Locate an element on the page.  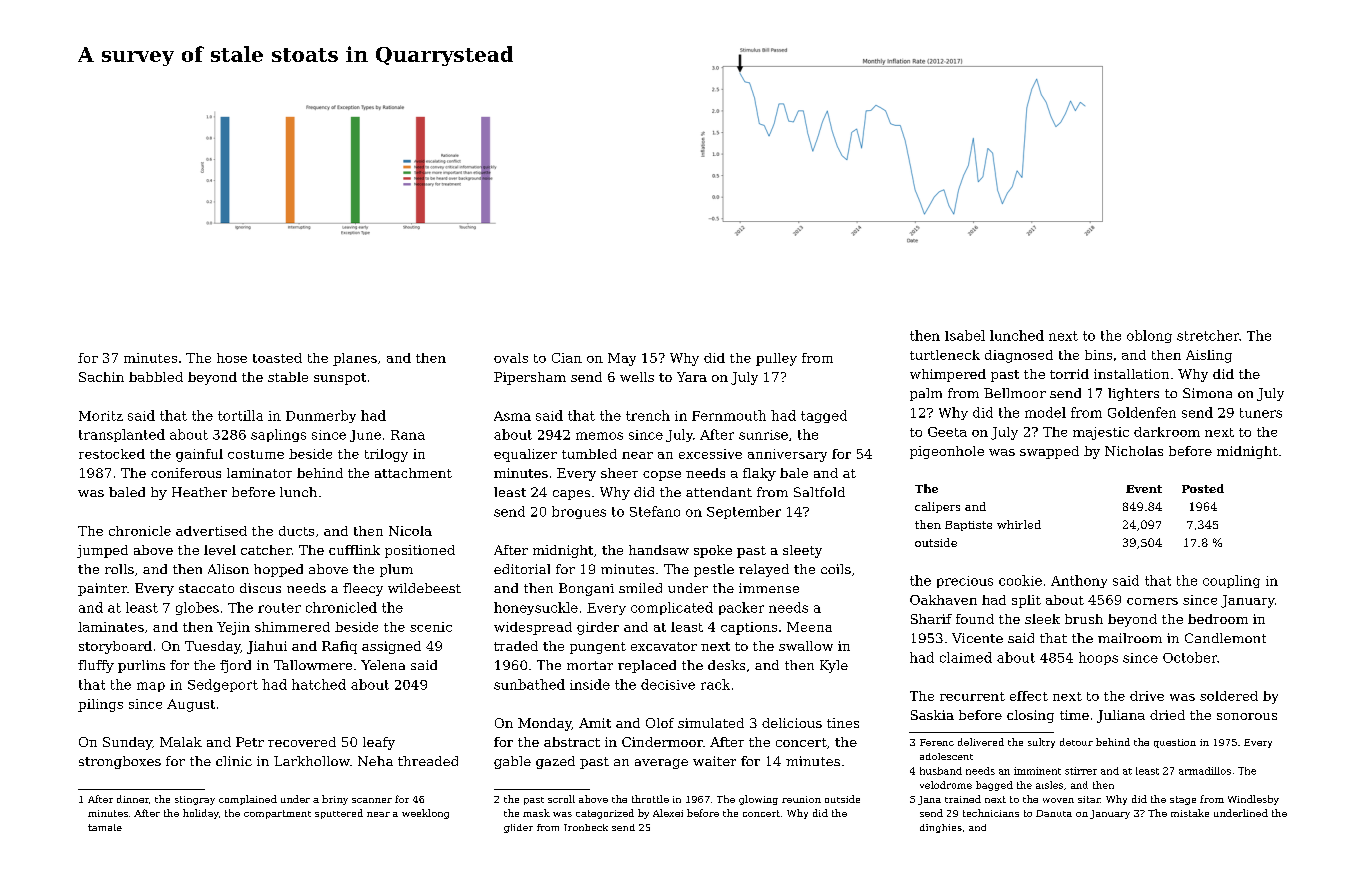
Yejin is located at coordinates (233, 628).
